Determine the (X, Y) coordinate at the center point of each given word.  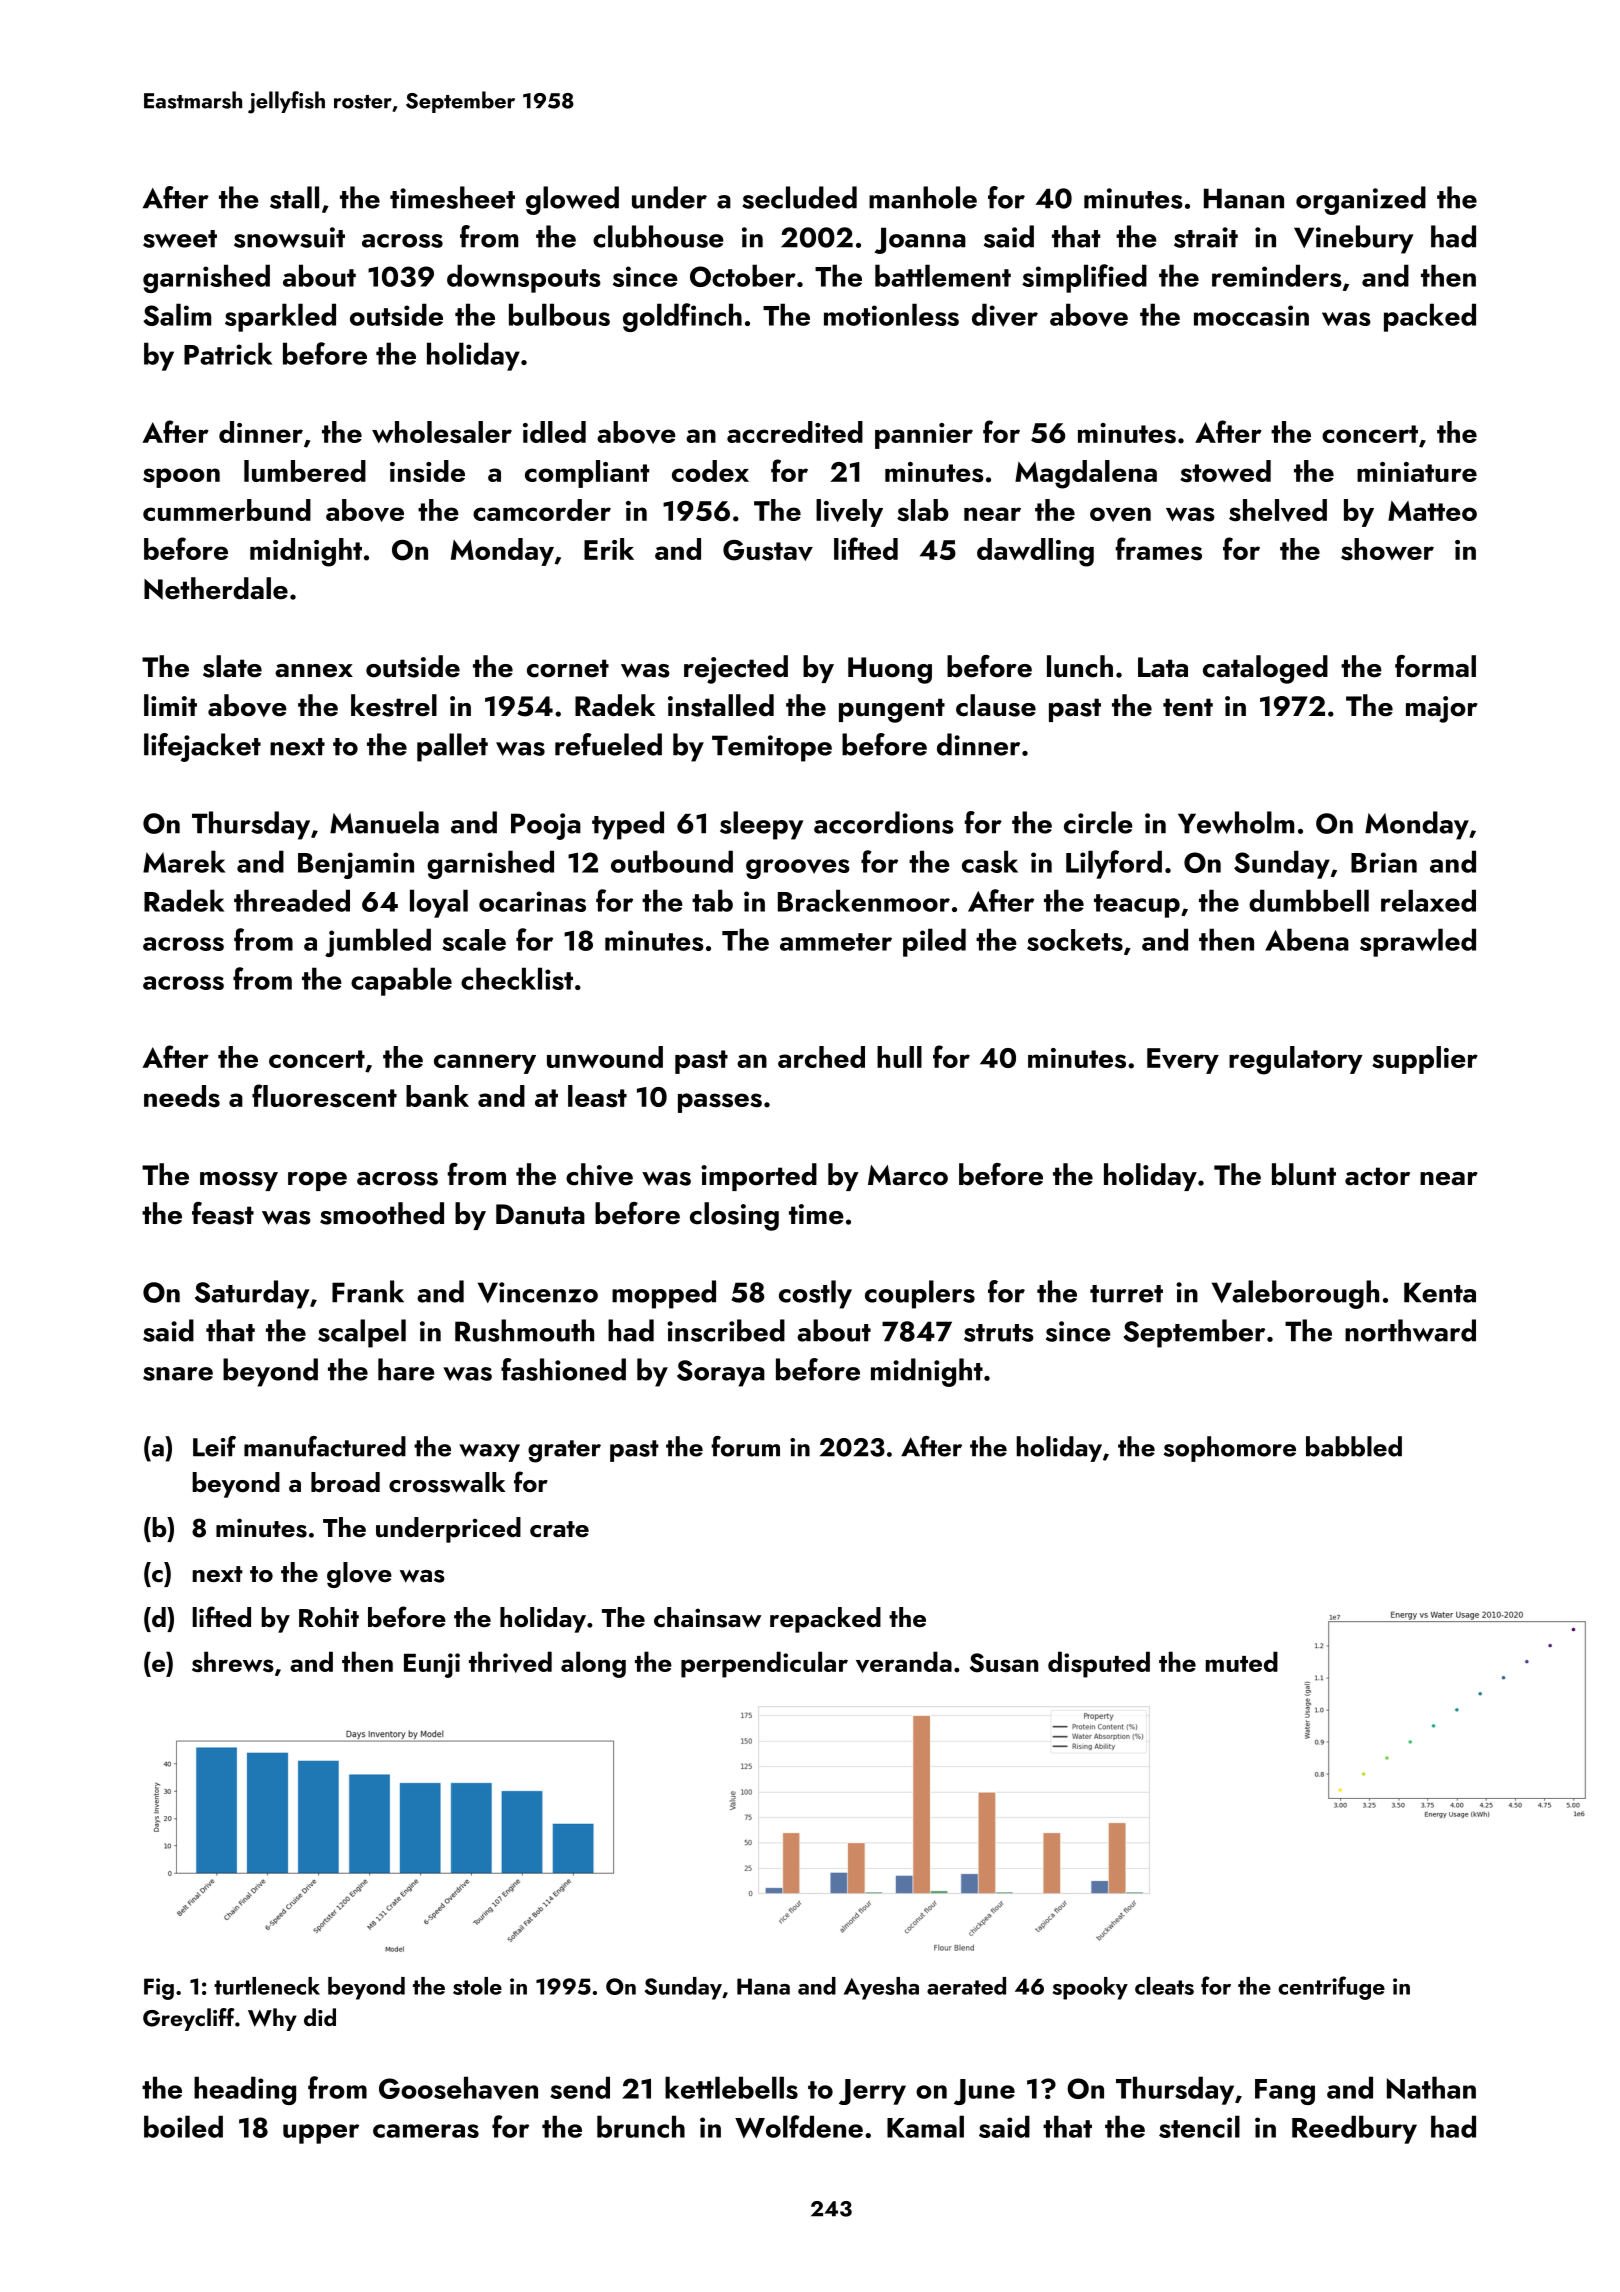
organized (1361, 200)
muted (1242, 1661)
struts (999, 1333)
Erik (609, 549)
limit (170, 705)
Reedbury (1354, 2129)
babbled (1354, 1446)
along (593, 1664)
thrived (510, 1662)
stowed (1225, 471)
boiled (183, 2126)
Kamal (925, 2126)
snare (178, 1374)
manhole (923, 197)
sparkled (280, 317)
